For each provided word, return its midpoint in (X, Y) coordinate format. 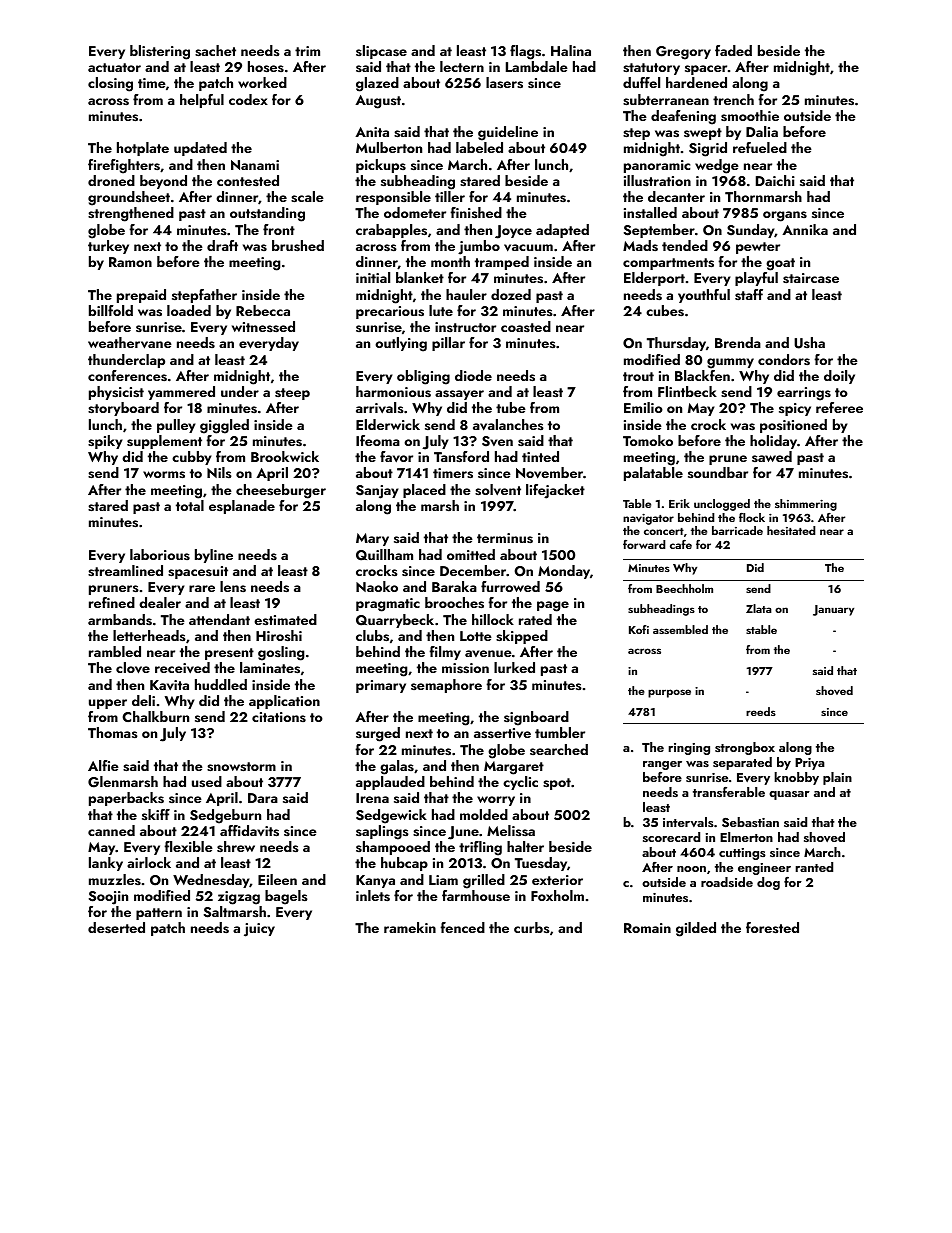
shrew (236, 847)
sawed (772, 456)
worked (262, 82)
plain (837, 778)
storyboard (123, 409)
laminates (270, 668)
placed (424, 491)
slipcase (381, 52)
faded (733, 50)
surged (378, 734)
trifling (480, 848)
